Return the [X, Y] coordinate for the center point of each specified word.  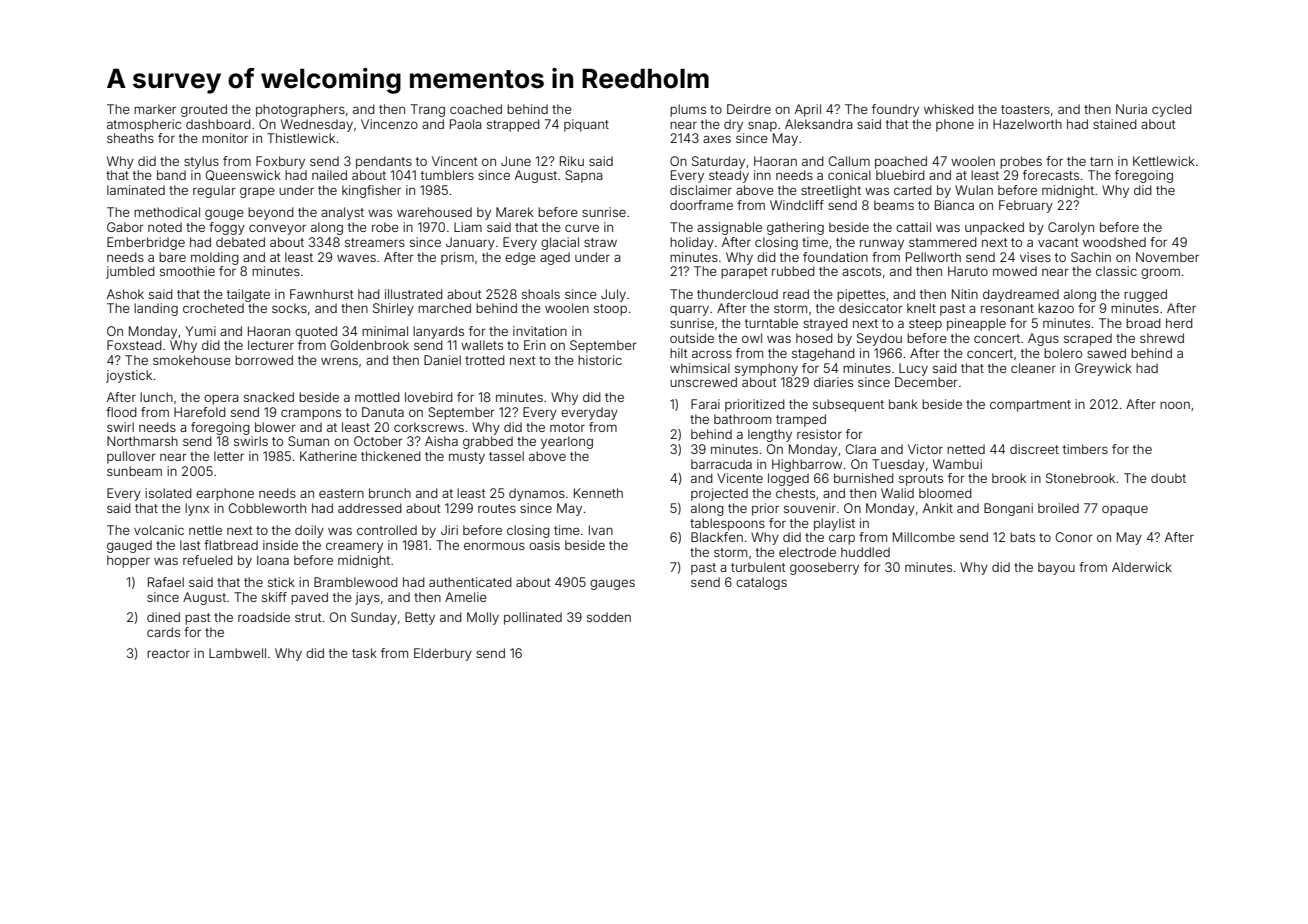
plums [688, 110]
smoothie [187, 271]
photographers [300, 110]
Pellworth [933, 257]
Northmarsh [142, 441]
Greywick [1103, 369]
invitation [540, 331]
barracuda [721, 464]
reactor [168, 653]
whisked [949, 109]
